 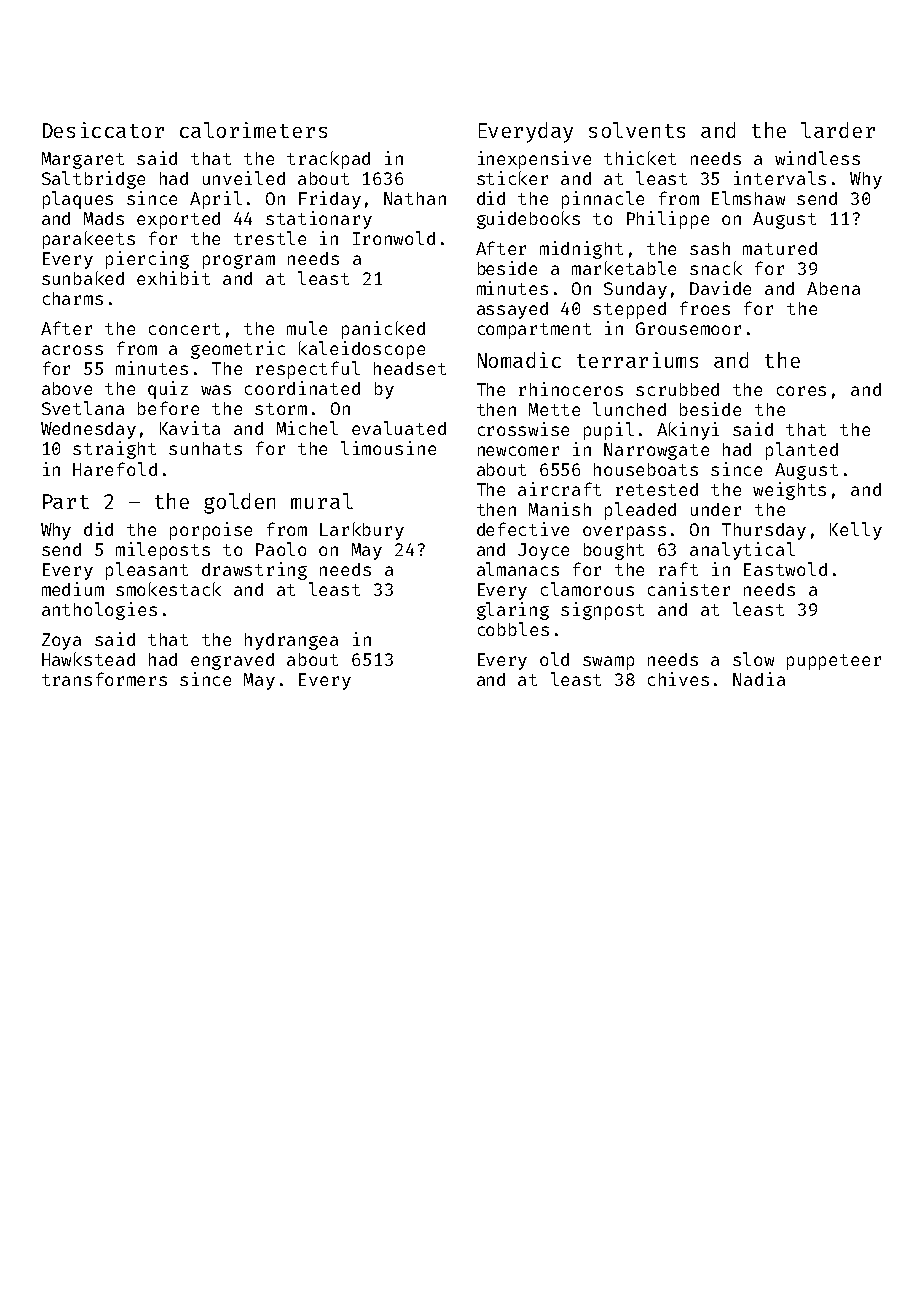 What do you see at coordinates (394, 238) in the document?
I see `Ironwold` at bounding box center [394, 238].
